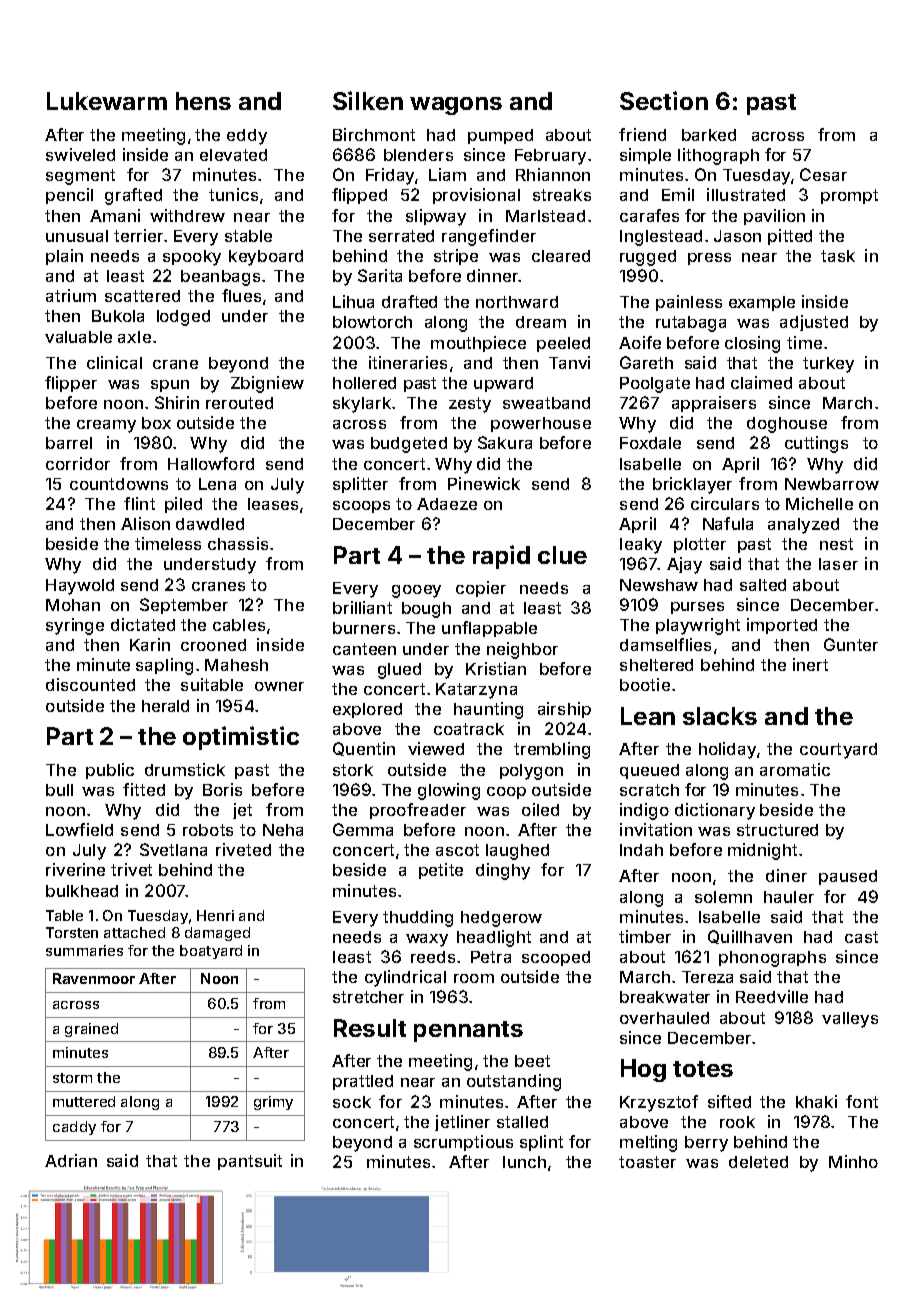 The image size is (924, 1308). What do you see at coordinates (569, 362) in the screenshot?
I see `Tanvi` at bounding box center [569, 362].
